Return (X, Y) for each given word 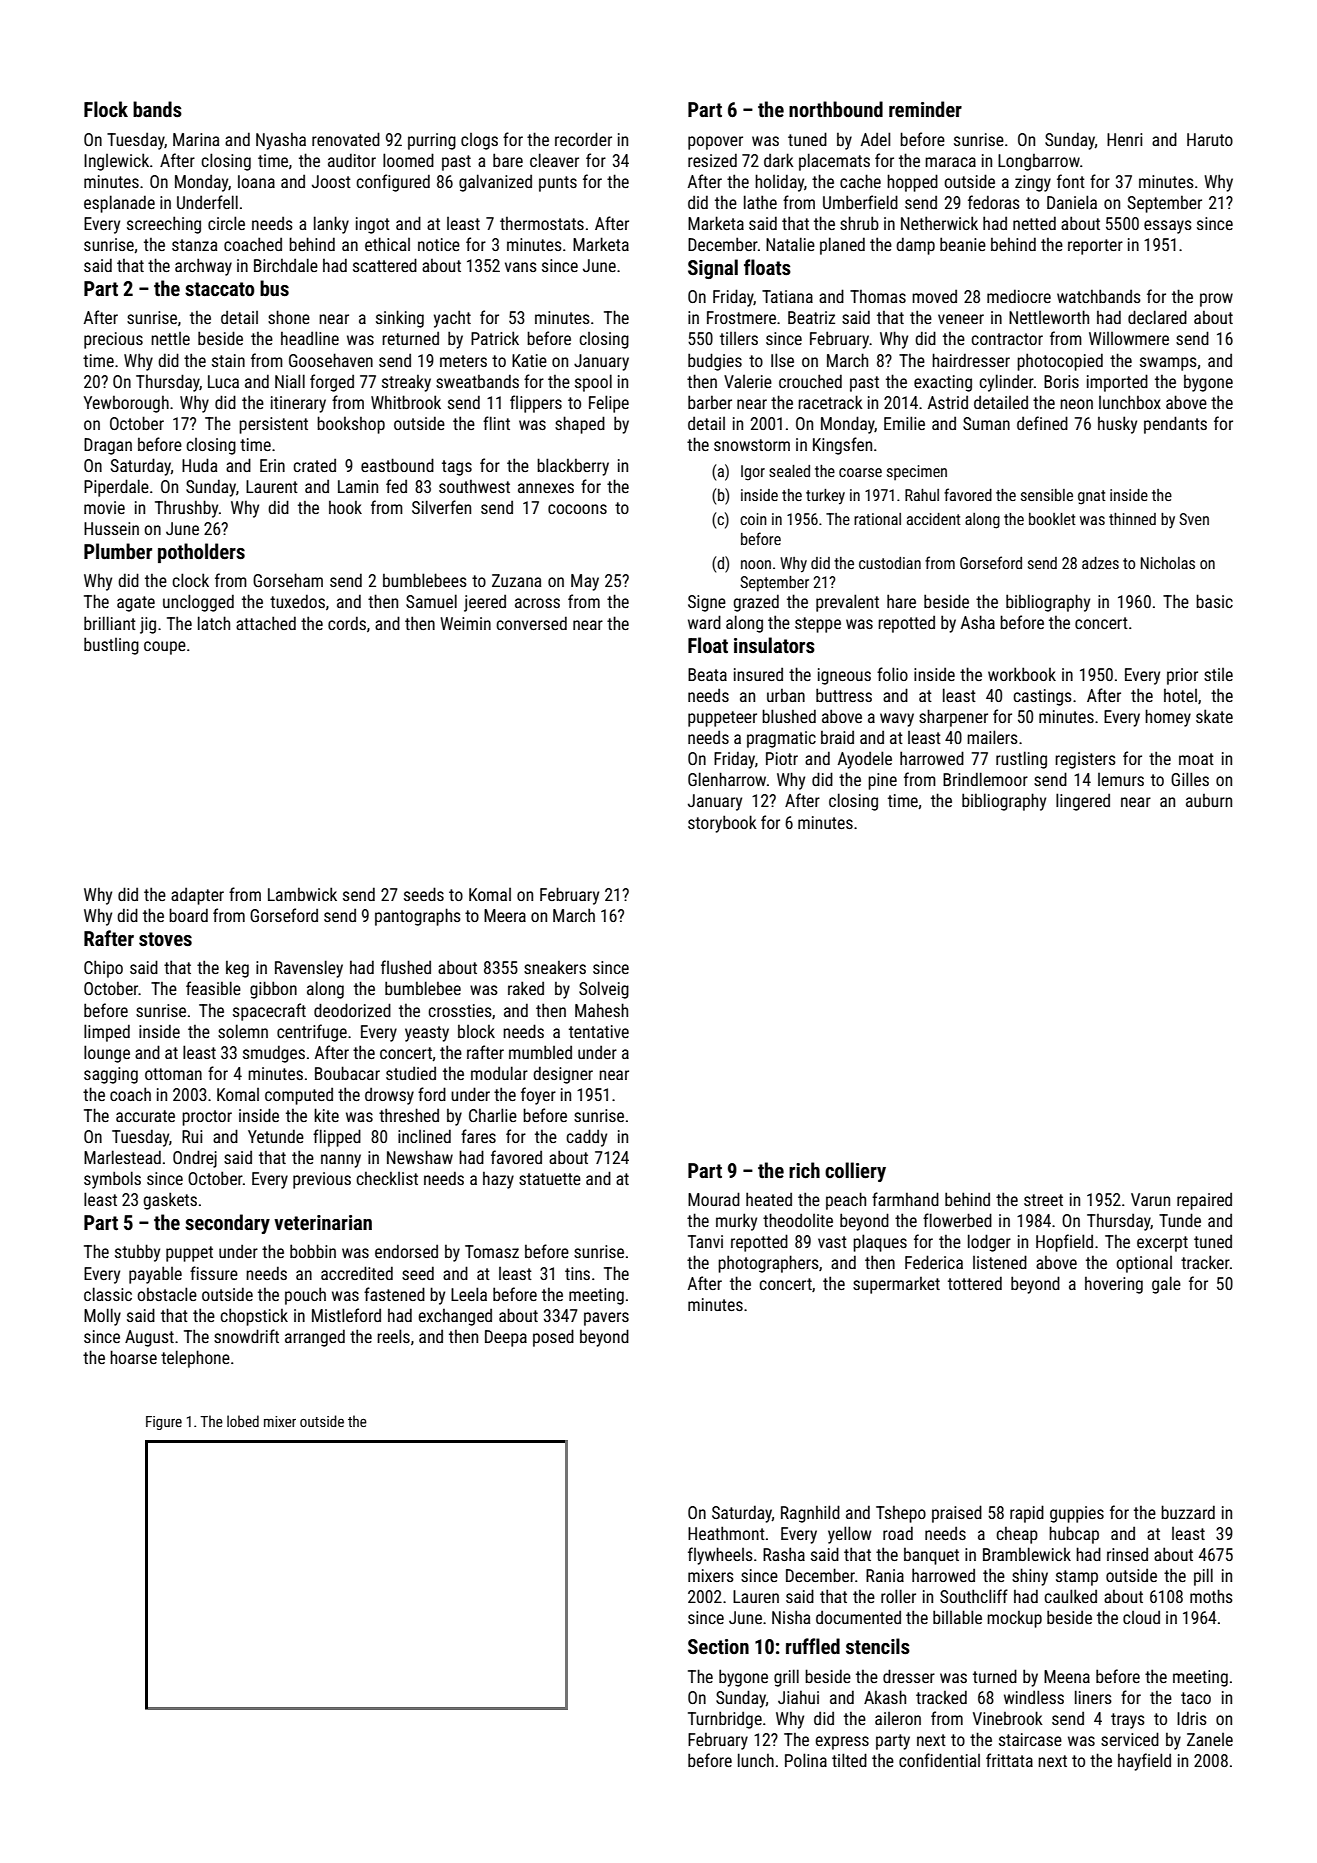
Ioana (256, 181)
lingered (1083, 802)
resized (712, 160)
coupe (165, 648)
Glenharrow (727, 779)
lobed (243, 1421)
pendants (1175, 425)
